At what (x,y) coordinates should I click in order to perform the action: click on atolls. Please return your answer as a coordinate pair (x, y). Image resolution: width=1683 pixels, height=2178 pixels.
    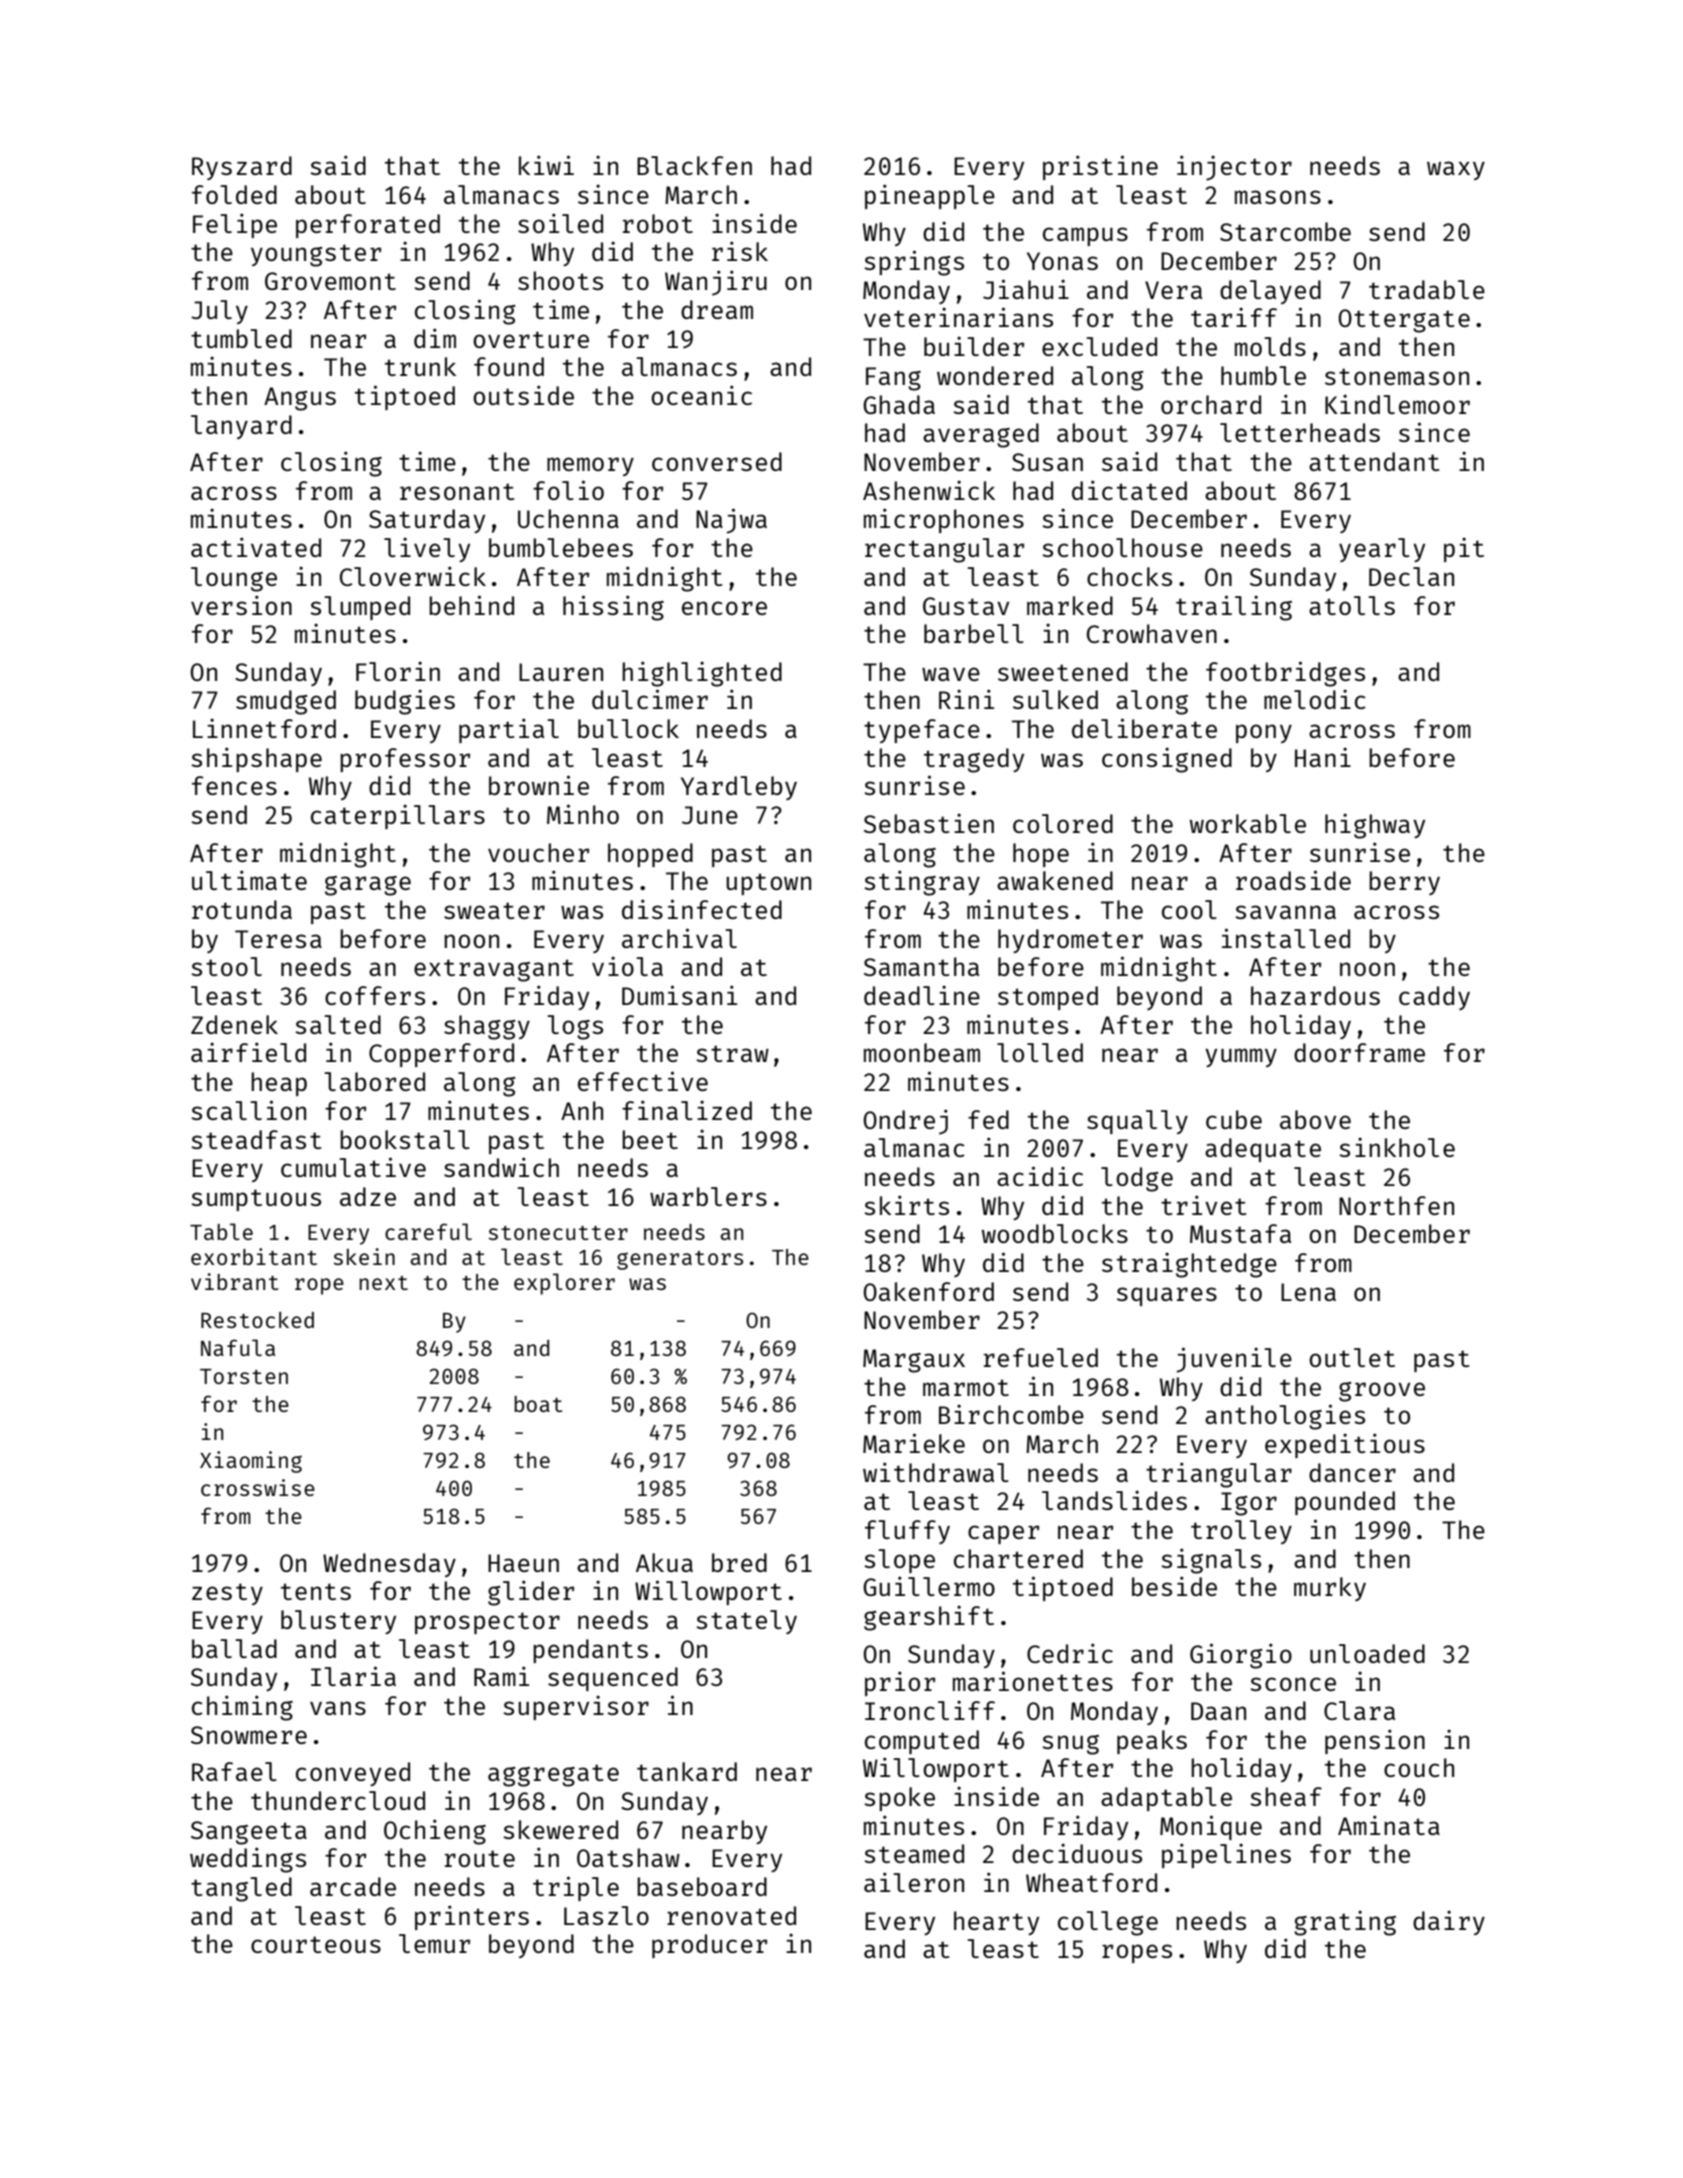
    Looking at the image, I should click on (1352, 605).
